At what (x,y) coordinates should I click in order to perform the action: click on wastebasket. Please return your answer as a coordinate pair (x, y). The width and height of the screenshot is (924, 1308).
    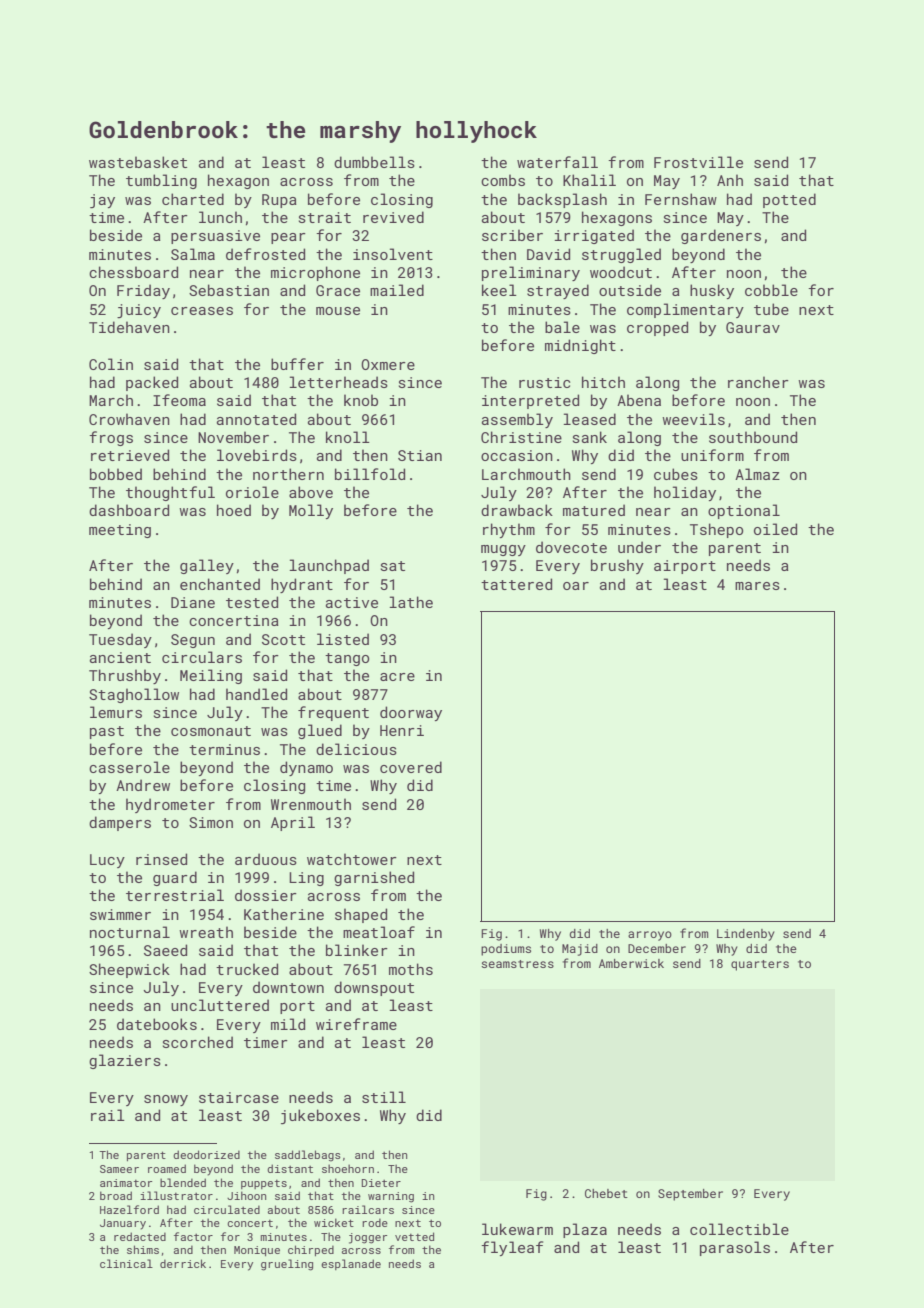
    Looking at the image, I should click on (138, 162).
